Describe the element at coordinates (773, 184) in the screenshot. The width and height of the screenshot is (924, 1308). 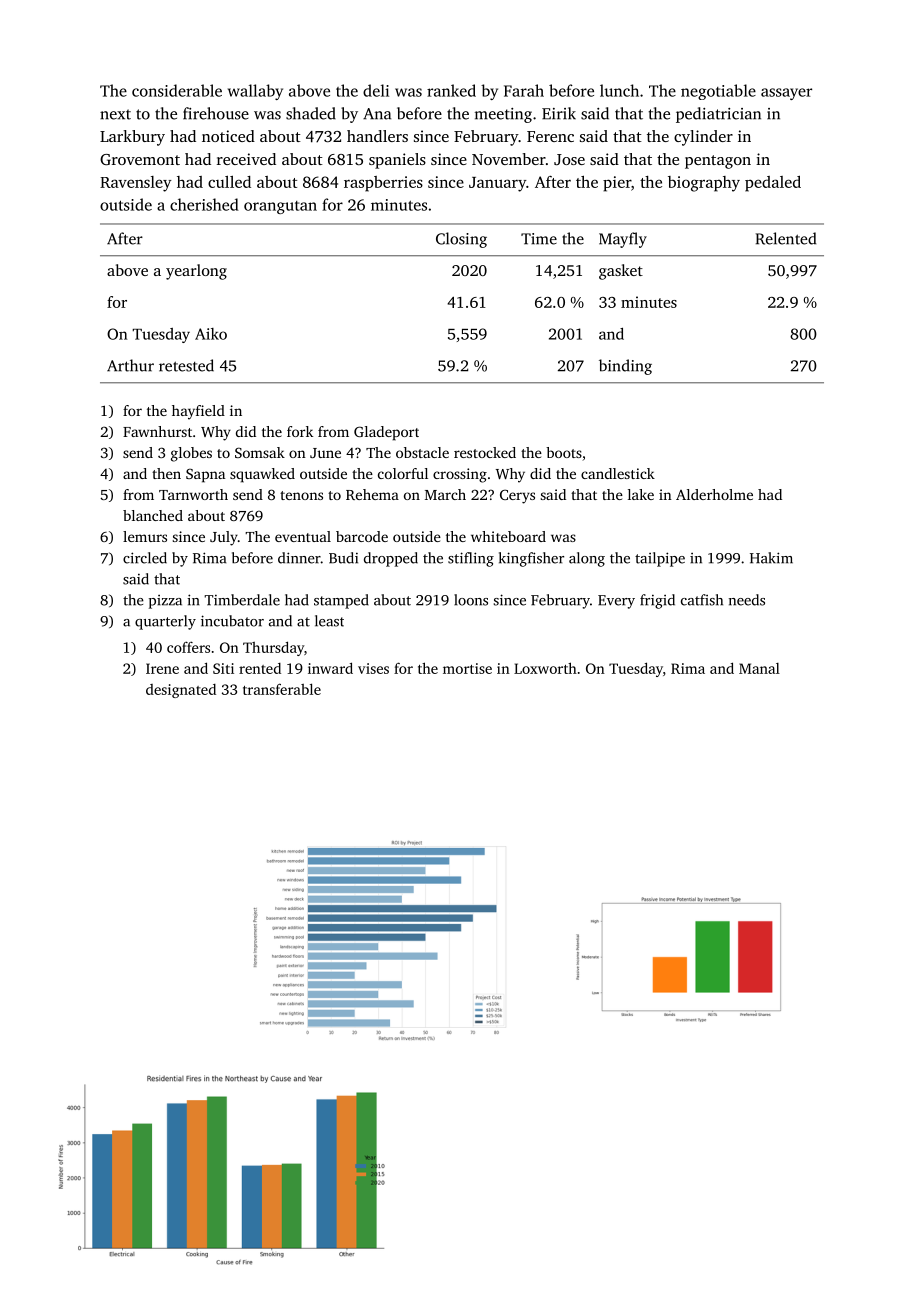
I see `pedaled` at that location.
